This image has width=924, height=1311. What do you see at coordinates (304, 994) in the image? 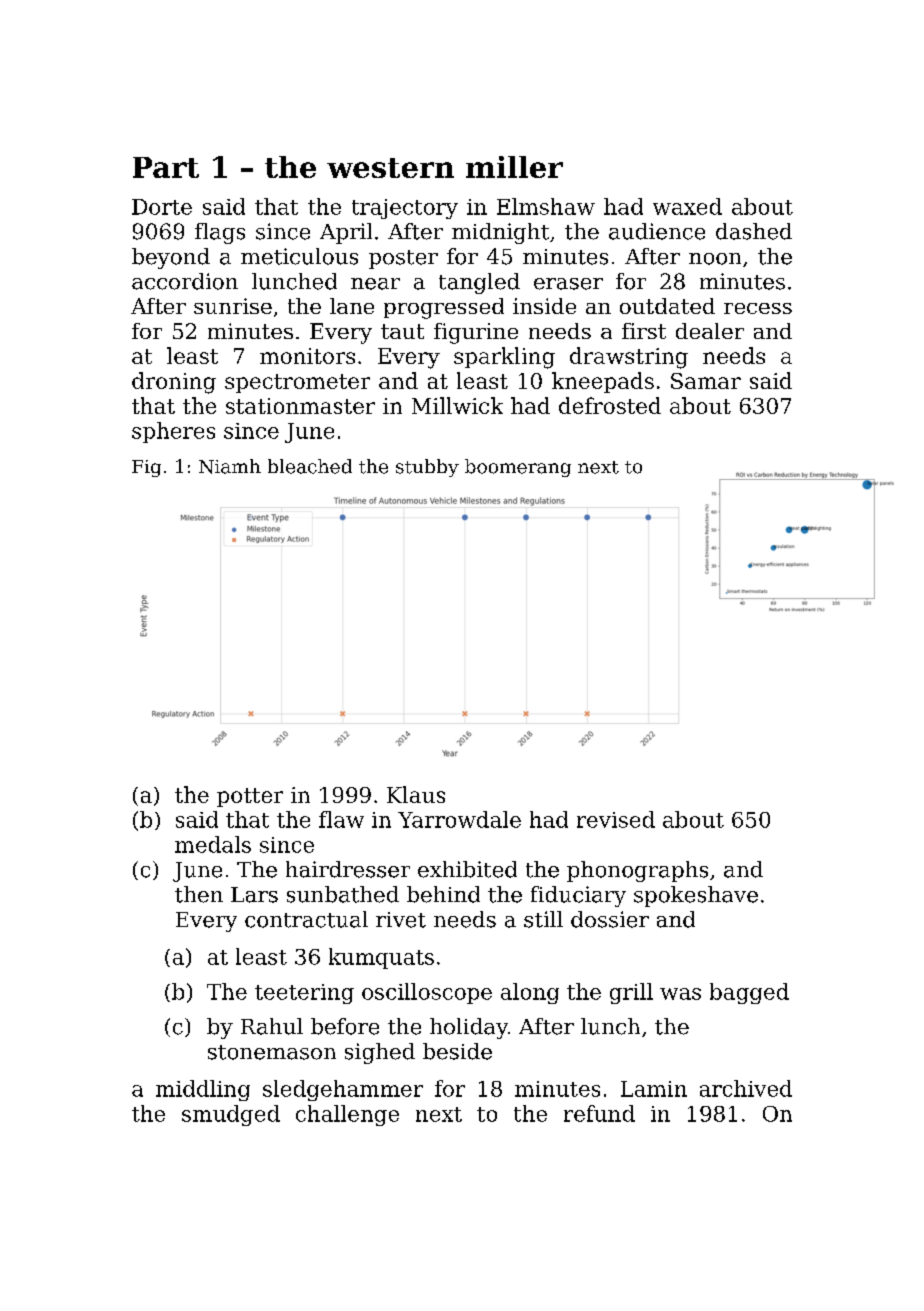
I see `teetering` at bounding box center [304, 994].
